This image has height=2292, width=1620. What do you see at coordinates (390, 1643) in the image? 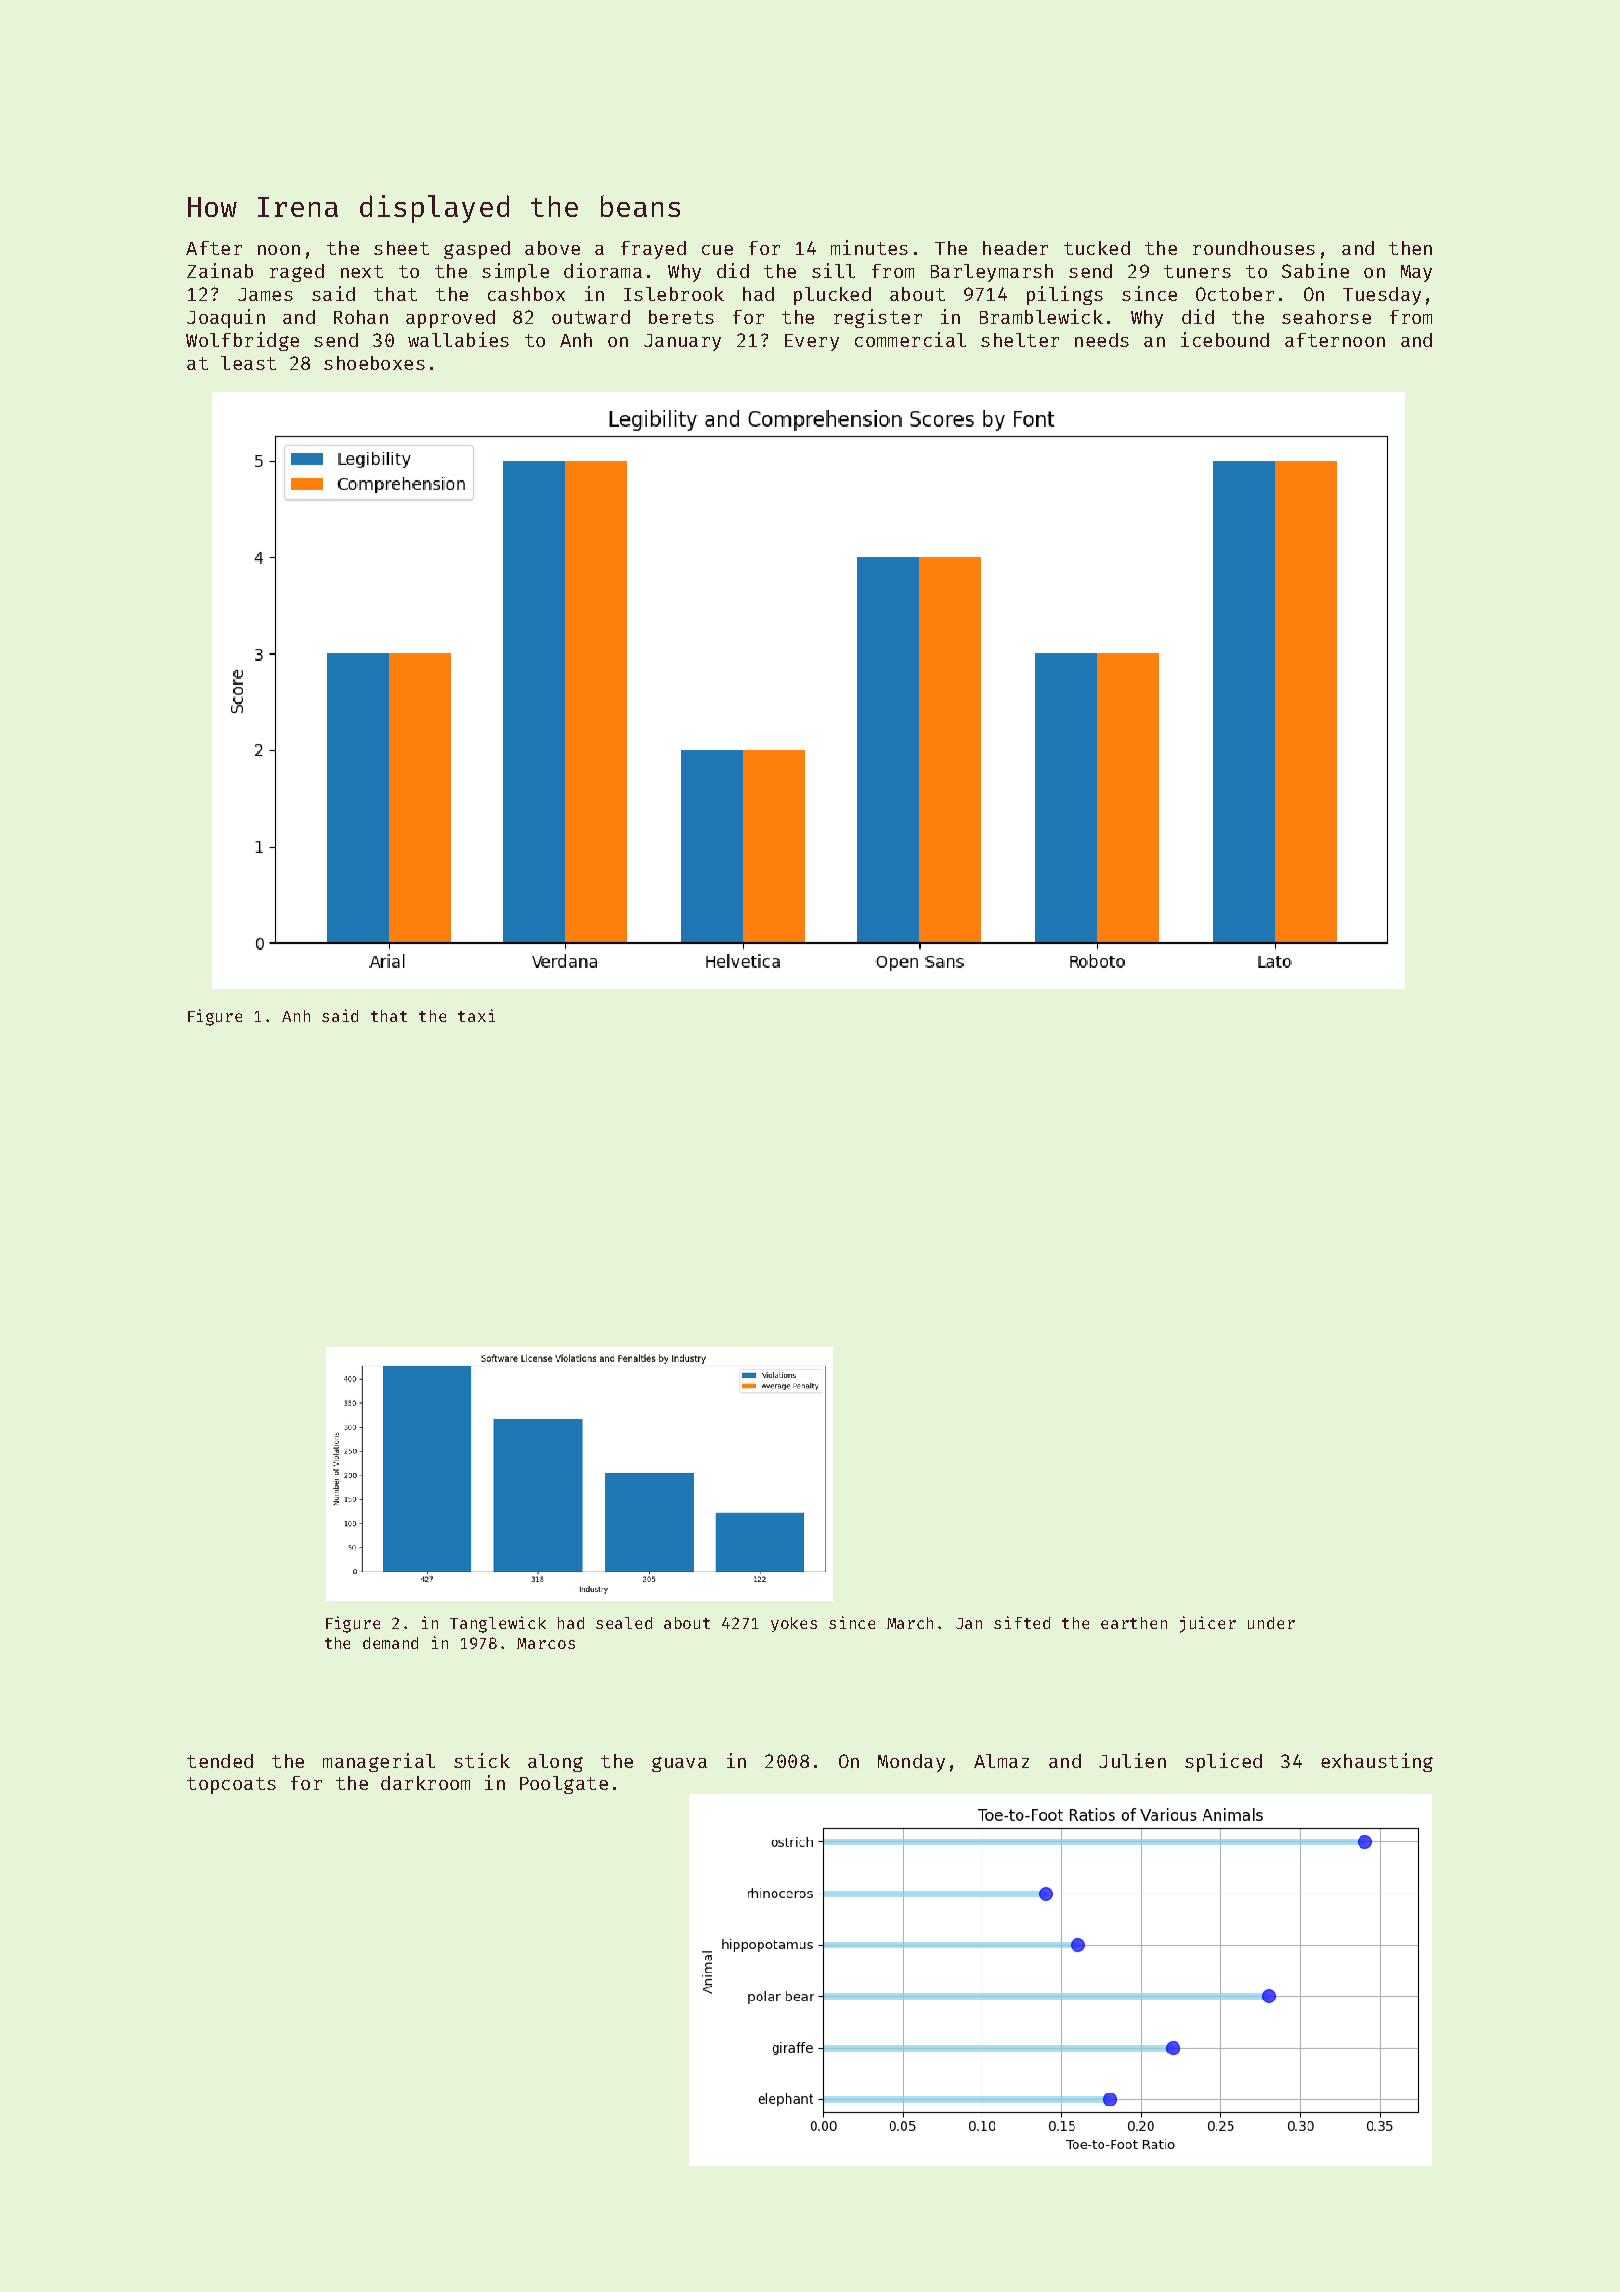
I see `demand` at bounding box center [390, 1643].
